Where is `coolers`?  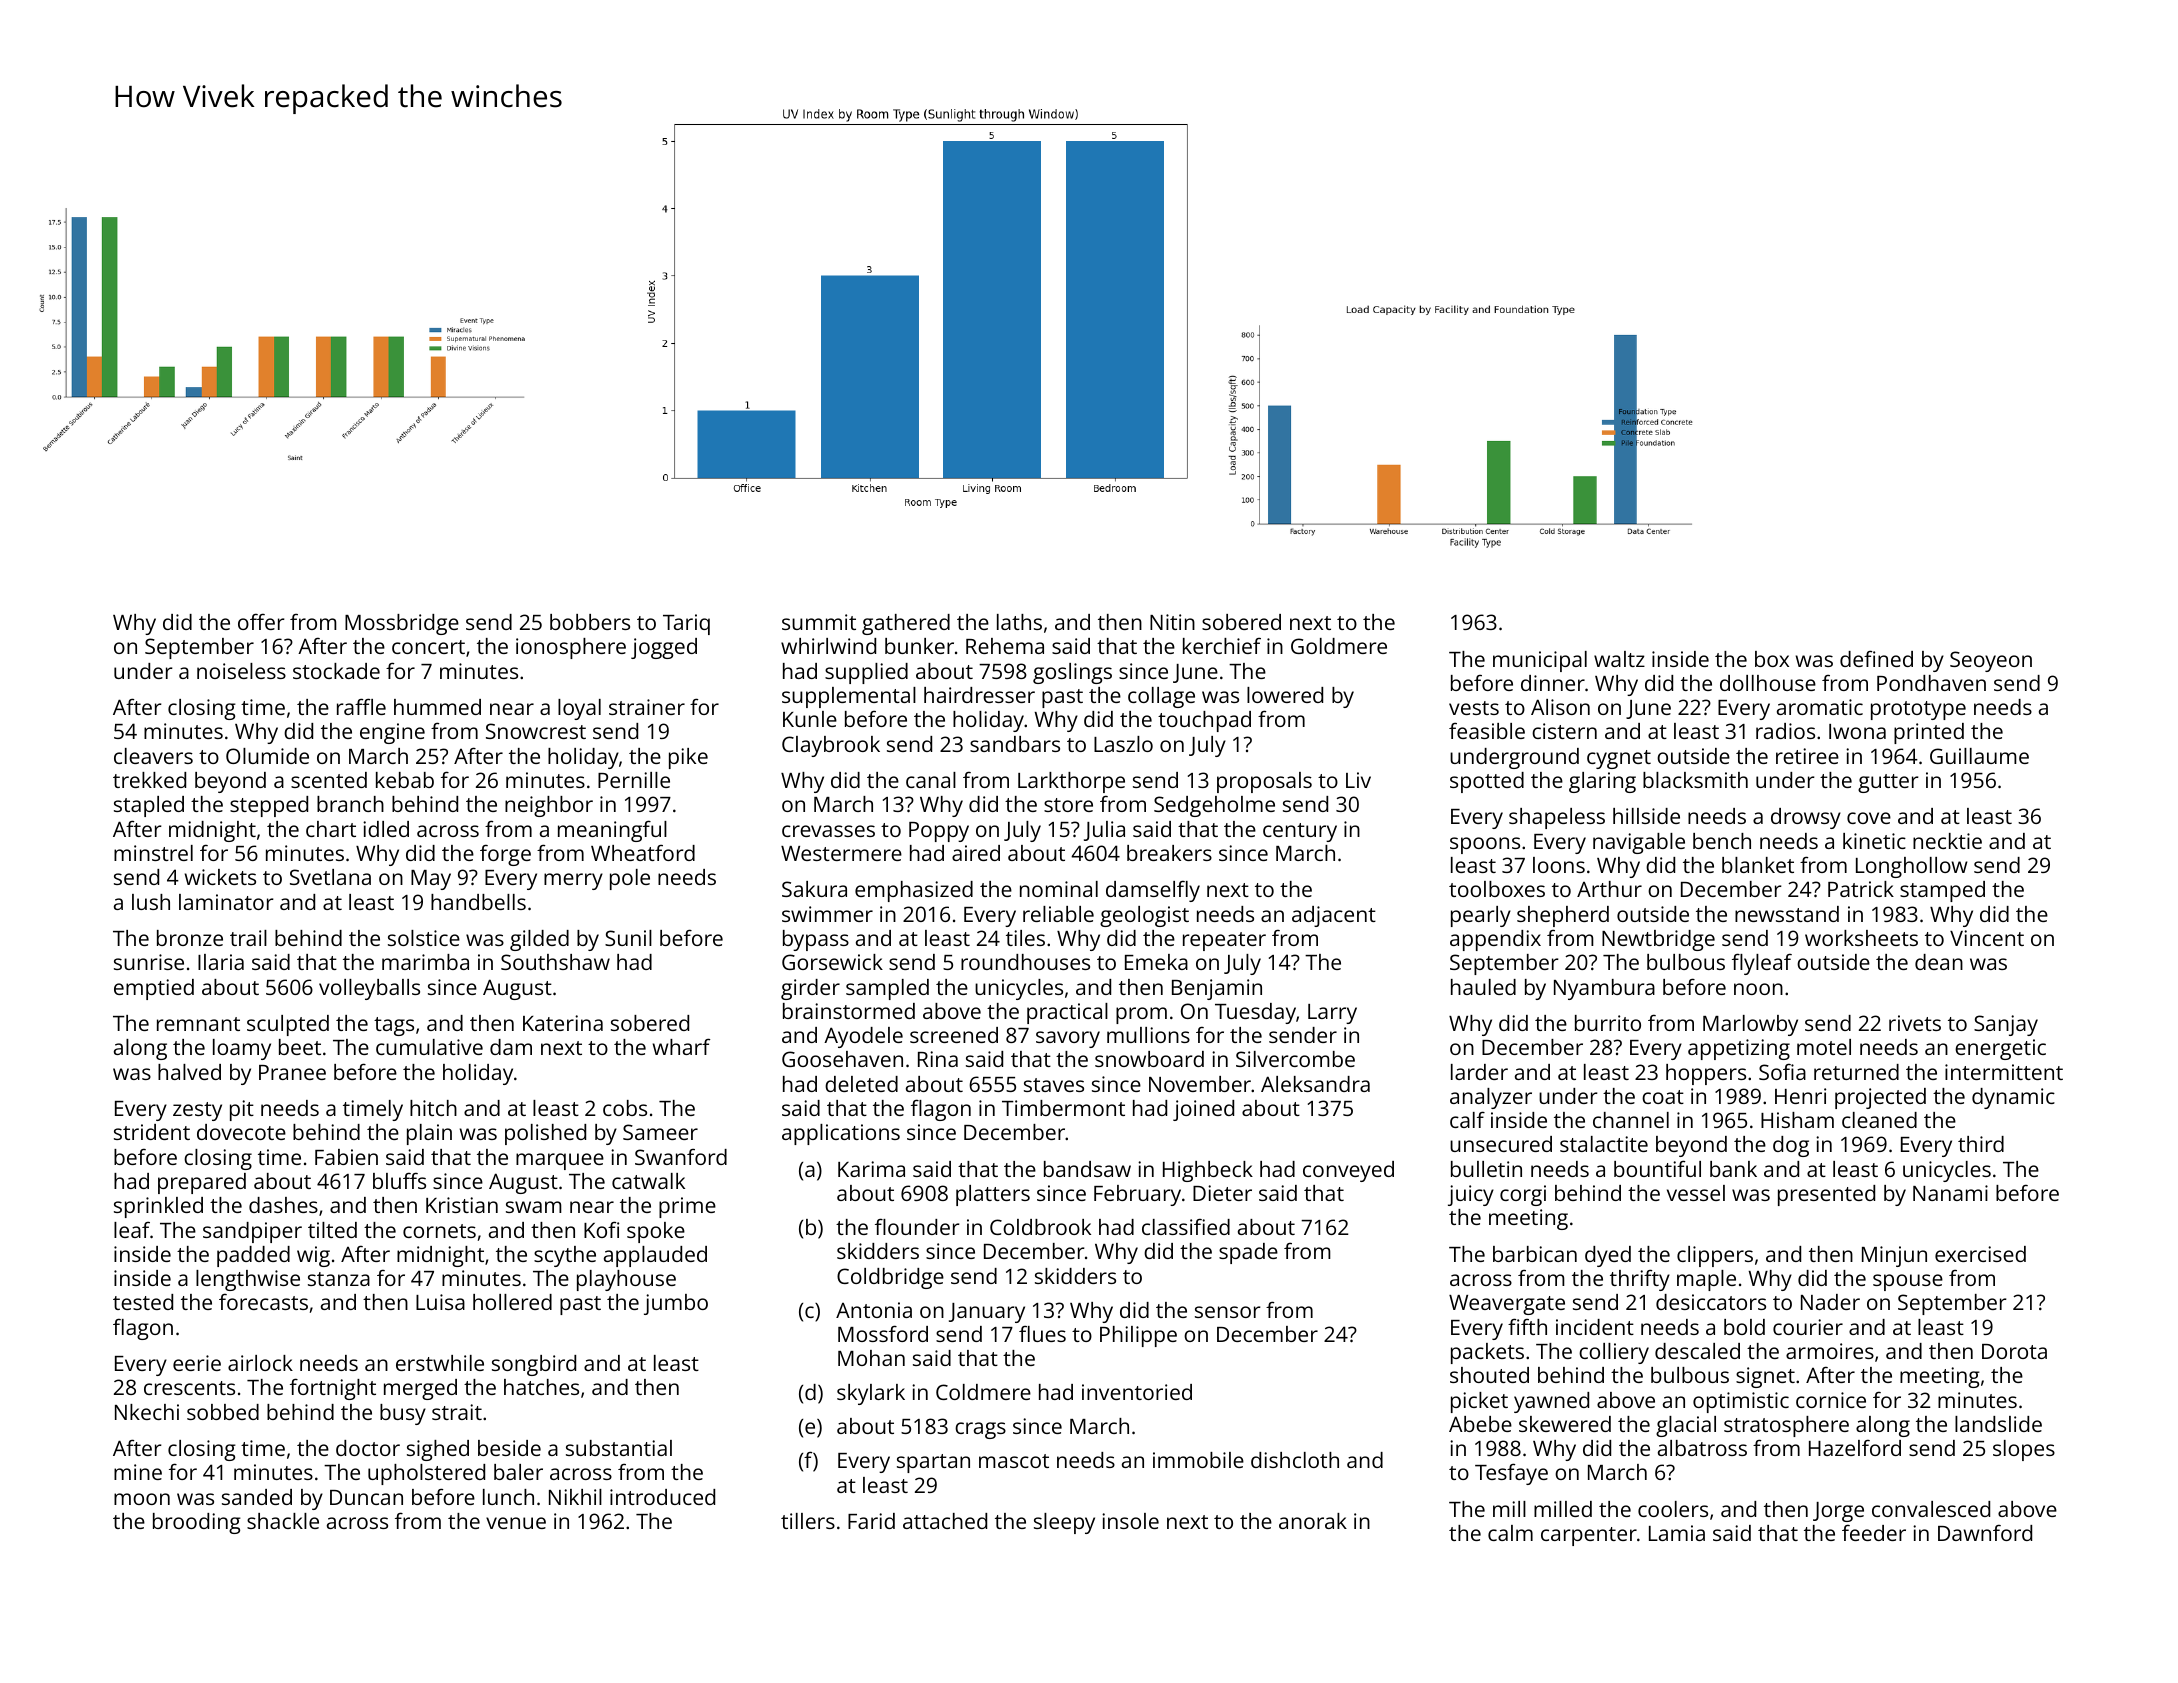 coolers is located at coordinates (1673, 1509).
